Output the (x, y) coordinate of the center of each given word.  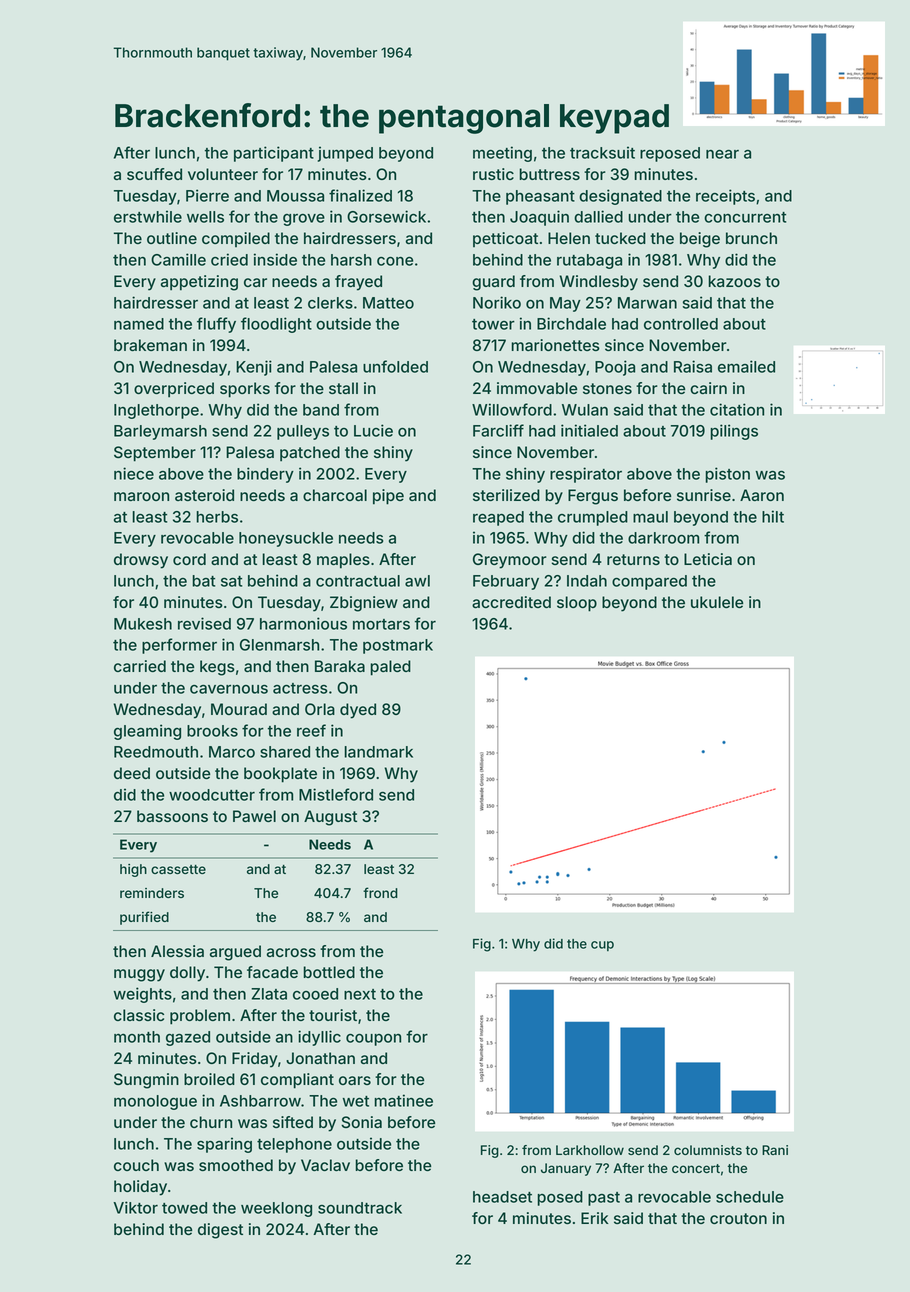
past (604, 1199)
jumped (345, 154)
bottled (329, 972)
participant (274, 154)
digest (220, 1231)
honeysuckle (286, 539)
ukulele (717, 602)
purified (144, 918)
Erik (595, 1218)
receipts (725, 197)
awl (417, 581)
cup (602, 946)
